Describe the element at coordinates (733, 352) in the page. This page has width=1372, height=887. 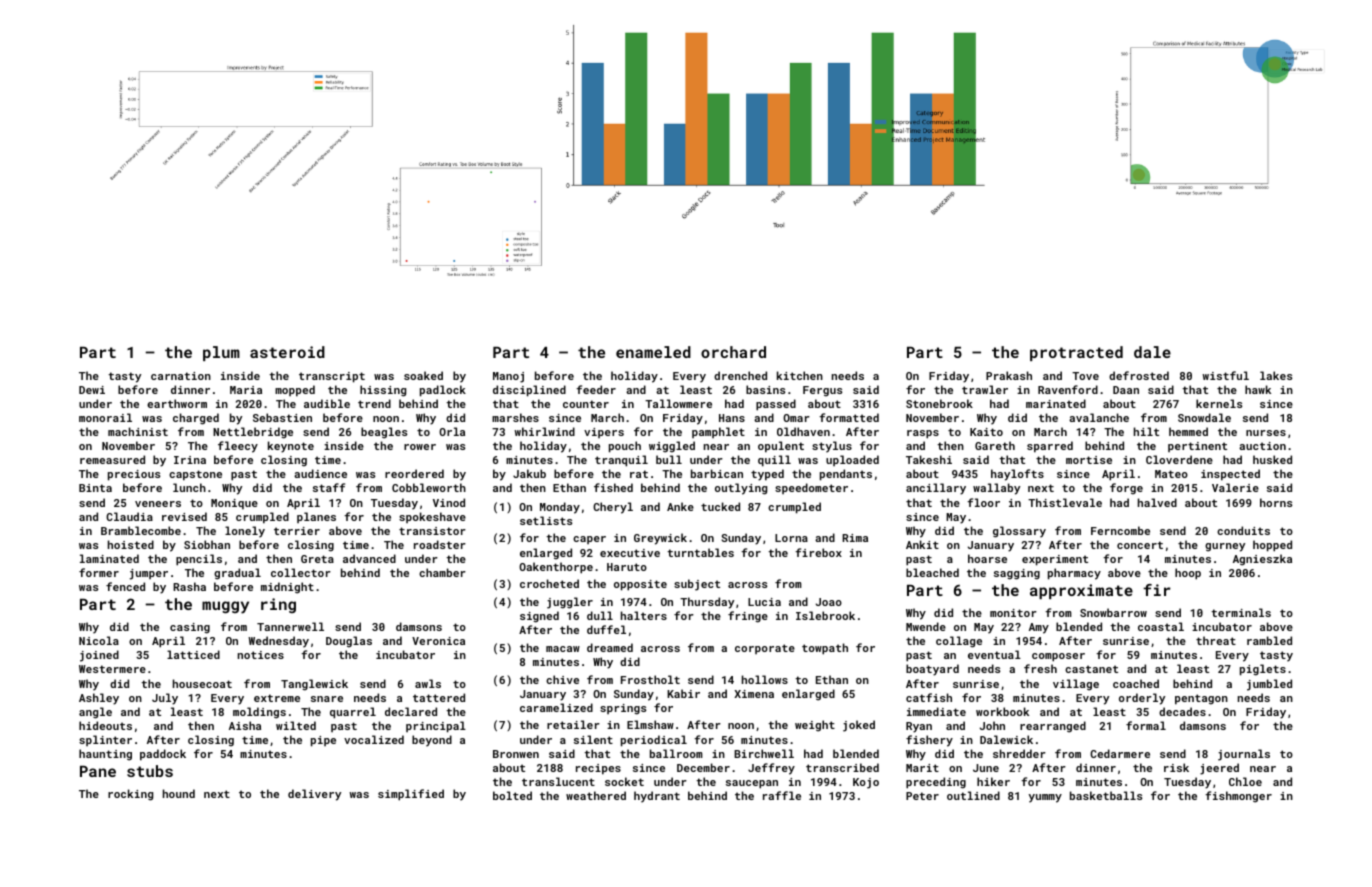
I see `orchard` at that location.
